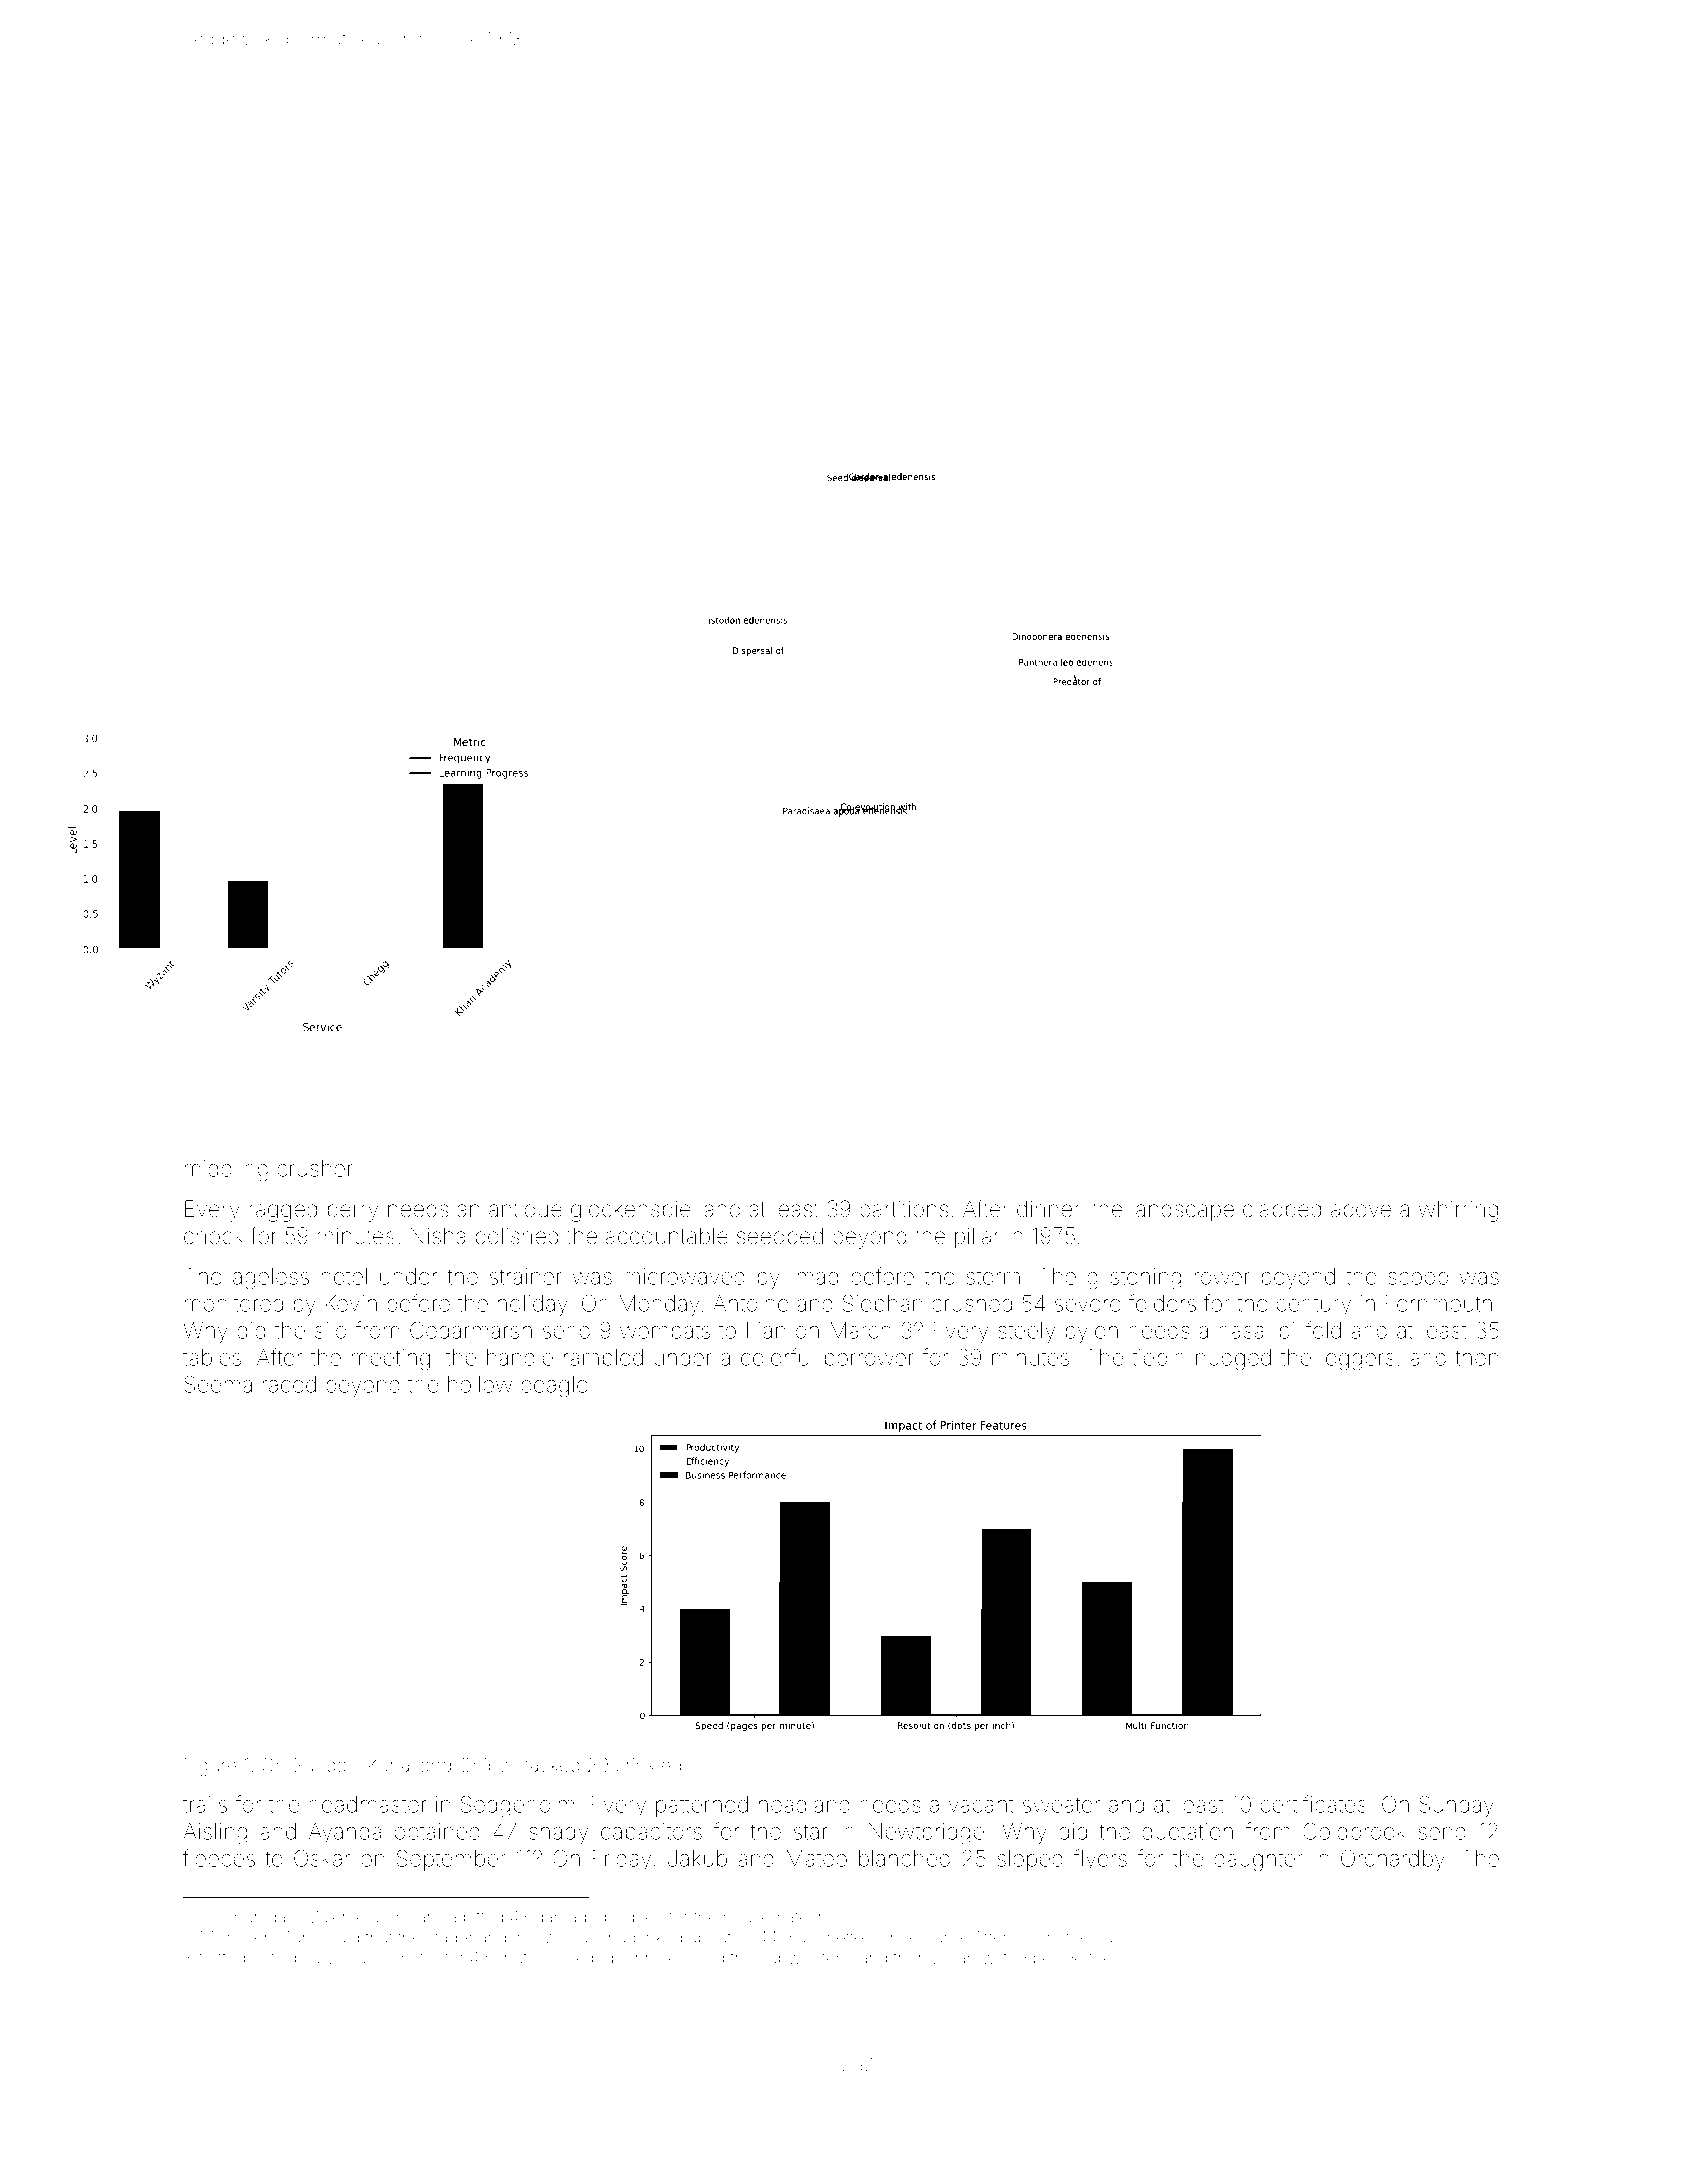 This screenshot has height=2178, width=1683. I want to click on Seema, so click(218, 1384).
